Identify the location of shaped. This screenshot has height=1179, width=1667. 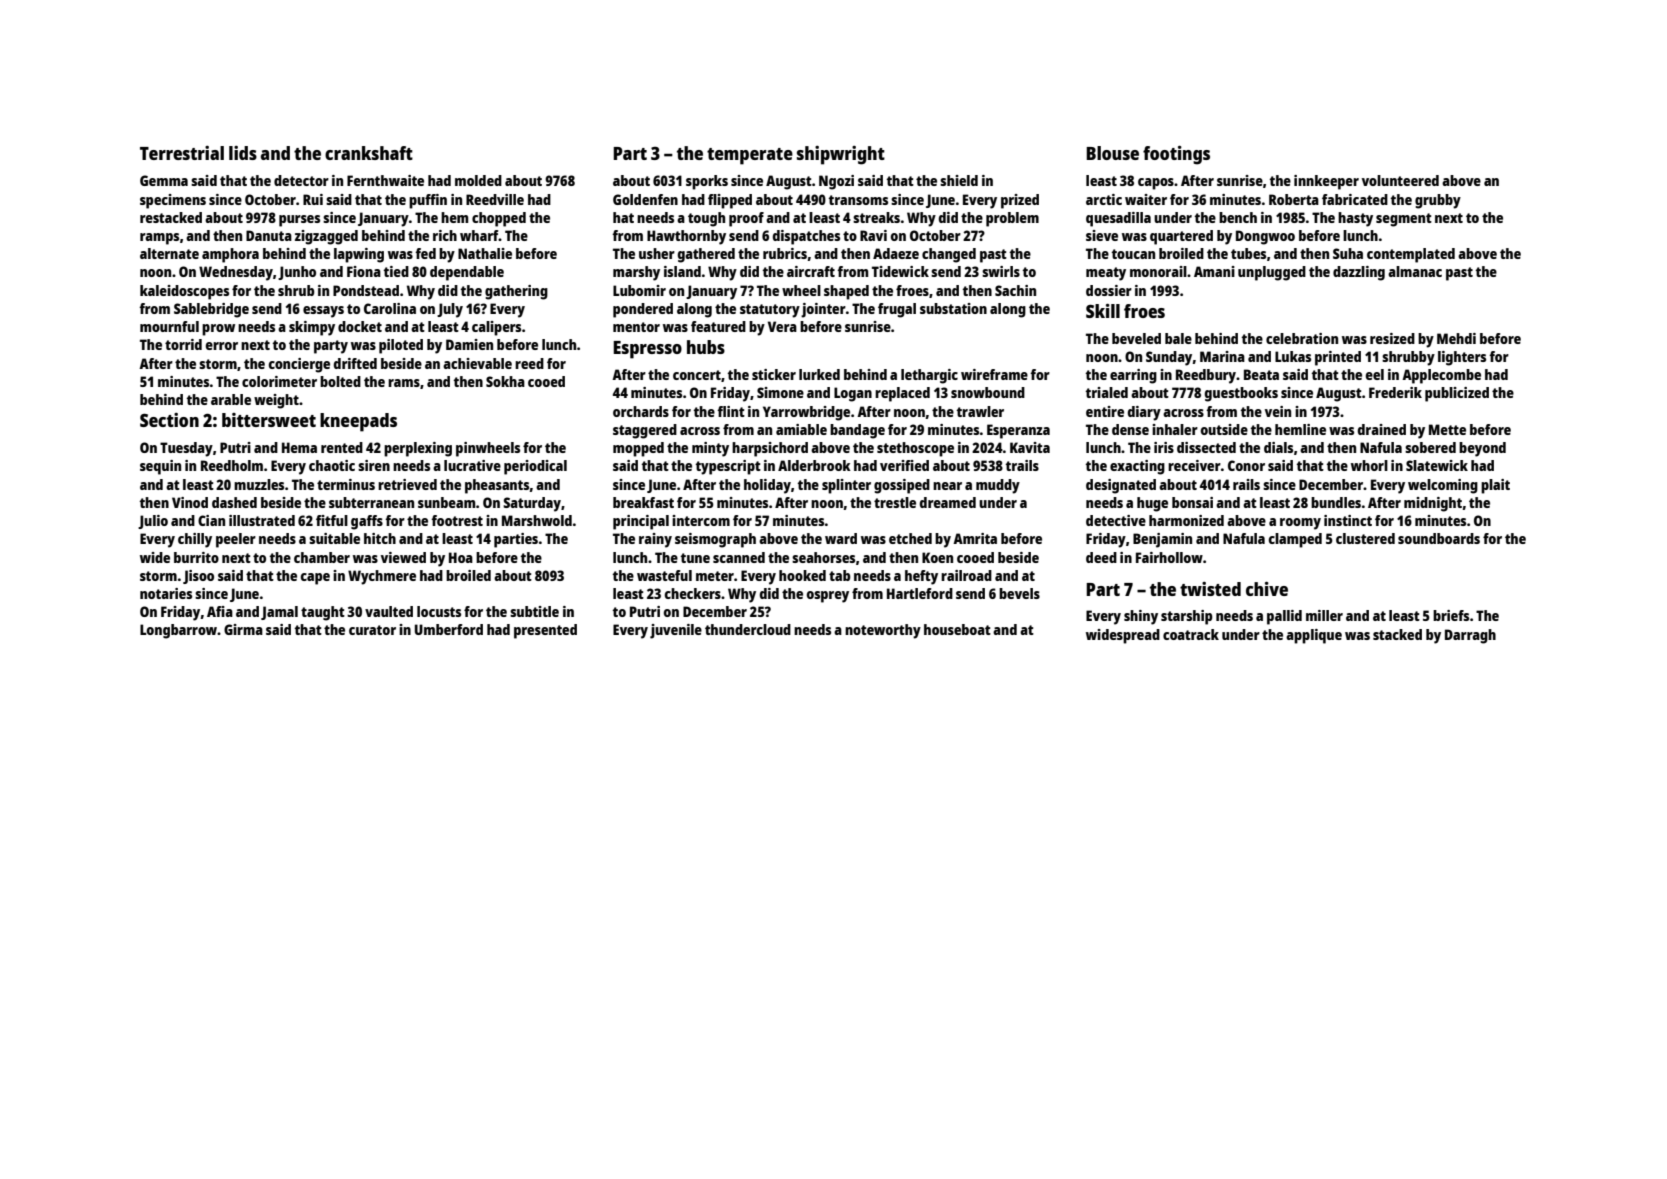
(846, 292).
